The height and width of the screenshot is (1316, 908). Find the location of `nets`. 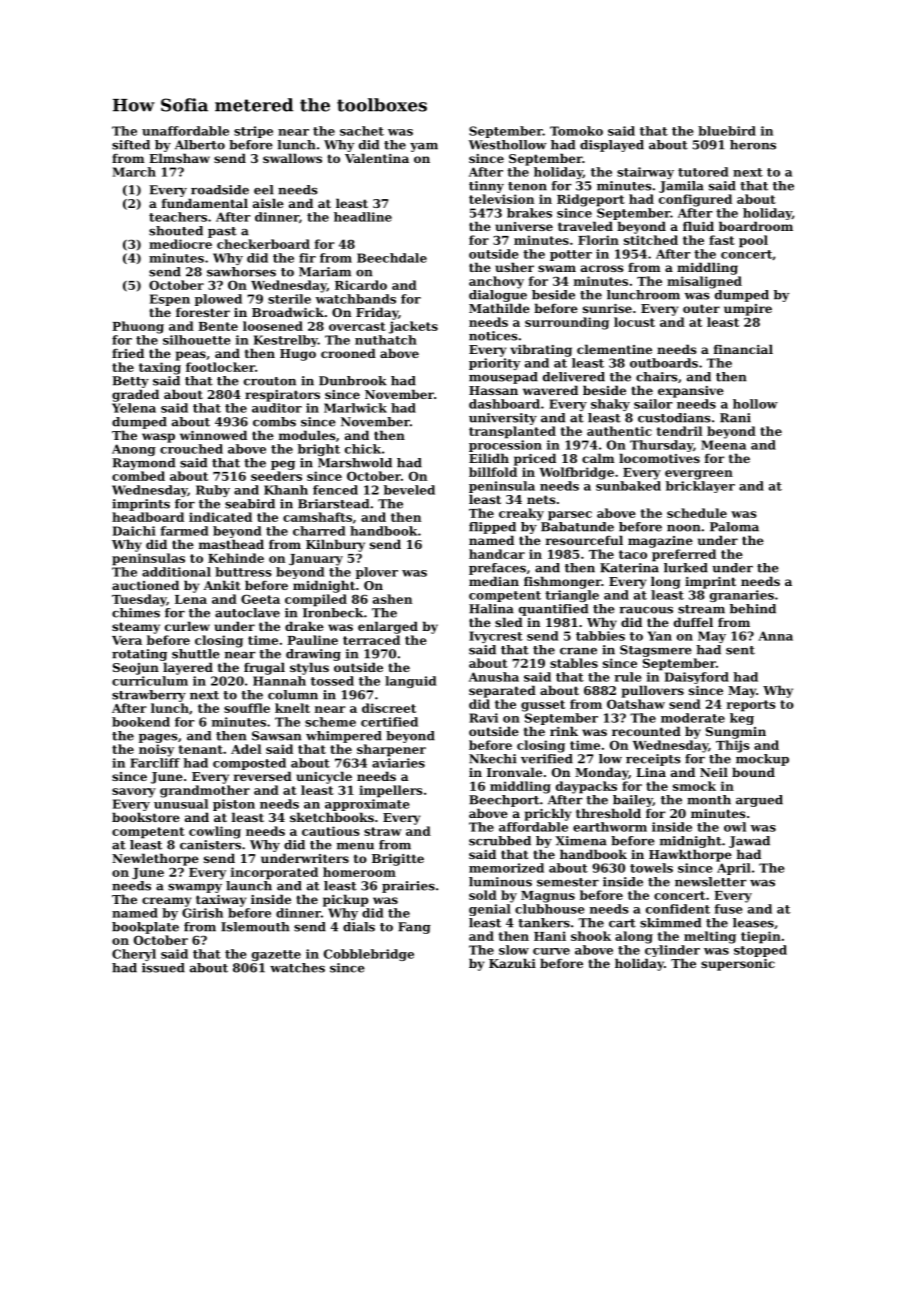

nets is located at coordinates (541, 499).
